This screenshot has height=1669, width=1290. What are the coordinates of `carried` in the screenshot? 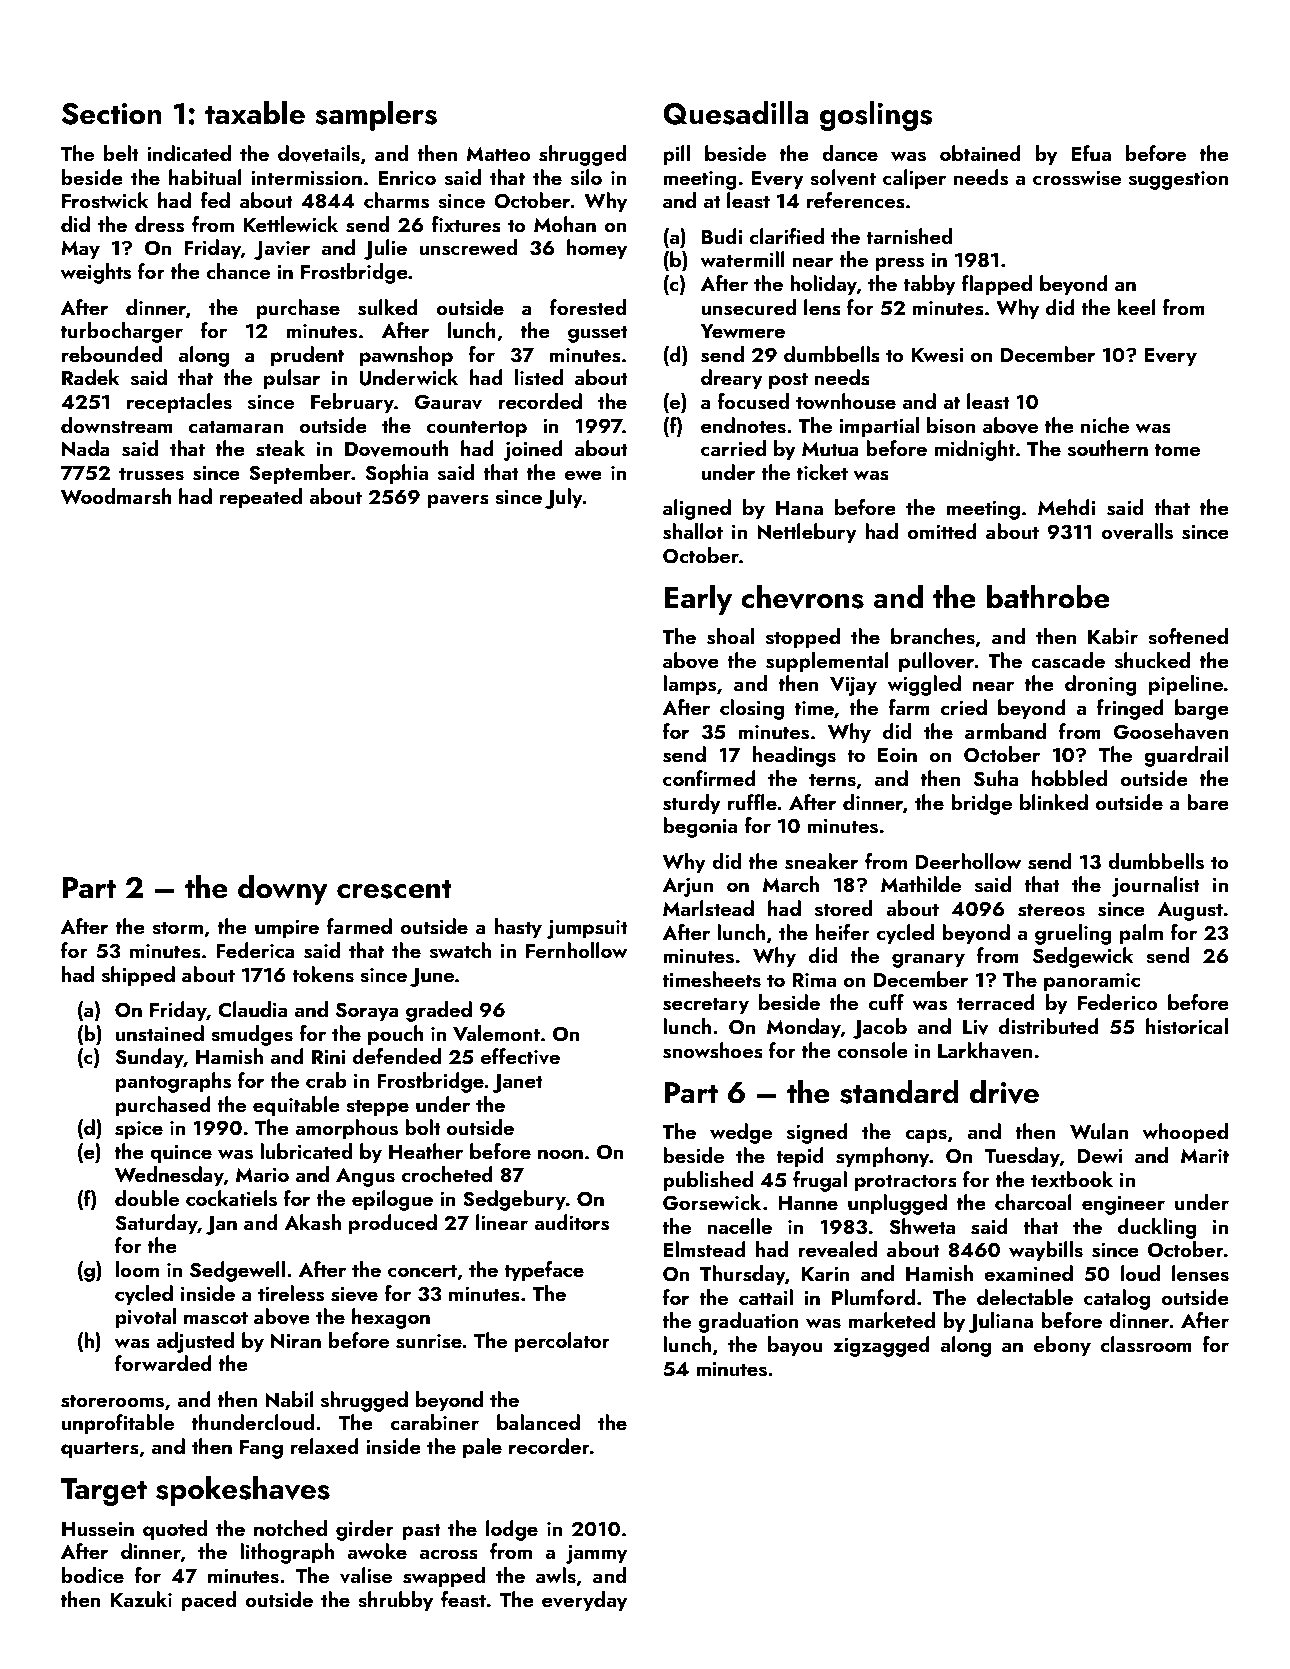 It's located at (733, 448).
